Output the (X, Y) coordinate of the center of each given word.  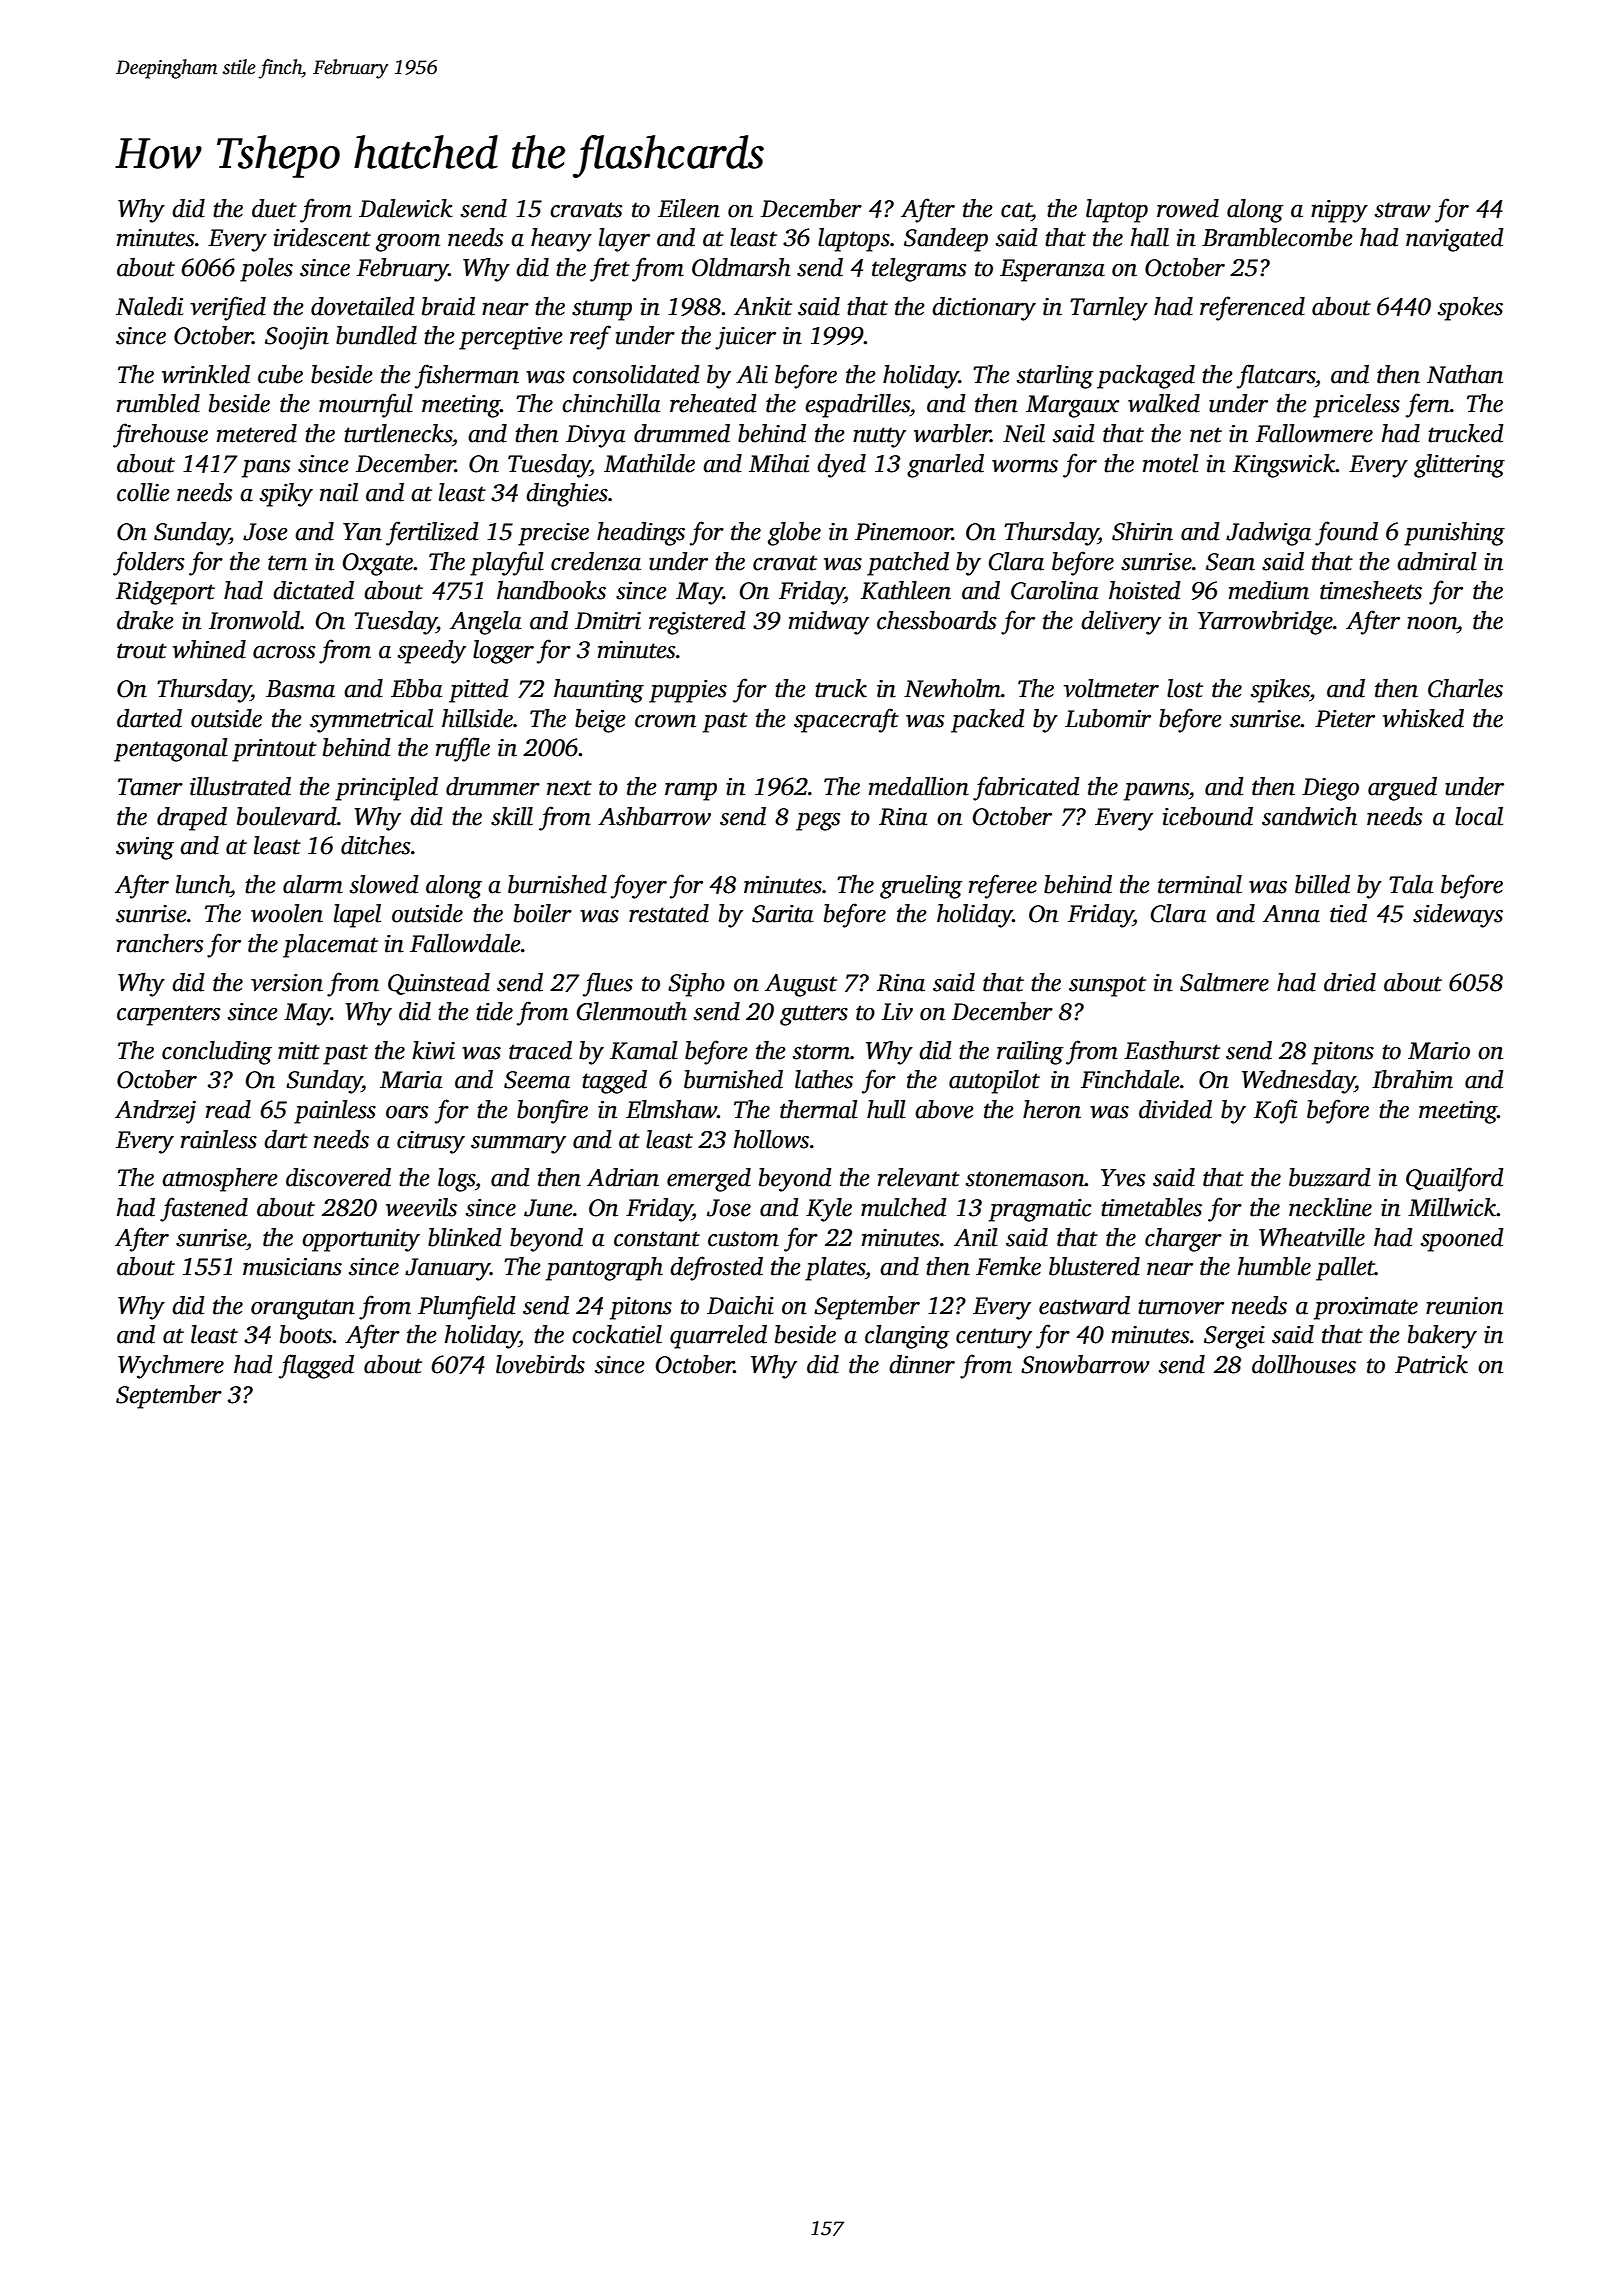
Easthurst (1172, 1050)
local (1479, 816)
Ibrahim (1412, 1079)
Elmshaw (671, 1109)
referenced (1252, 308)
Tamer (150, 787)
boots (306, 1334)
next (569, 788)
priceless (1356, 406)
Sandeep (946, 240)
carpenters (169, 1015)
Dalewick (406, 208)
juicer (745, 338)
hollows (771, 1139)
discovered (338, 1177)
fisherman (467, 376)
